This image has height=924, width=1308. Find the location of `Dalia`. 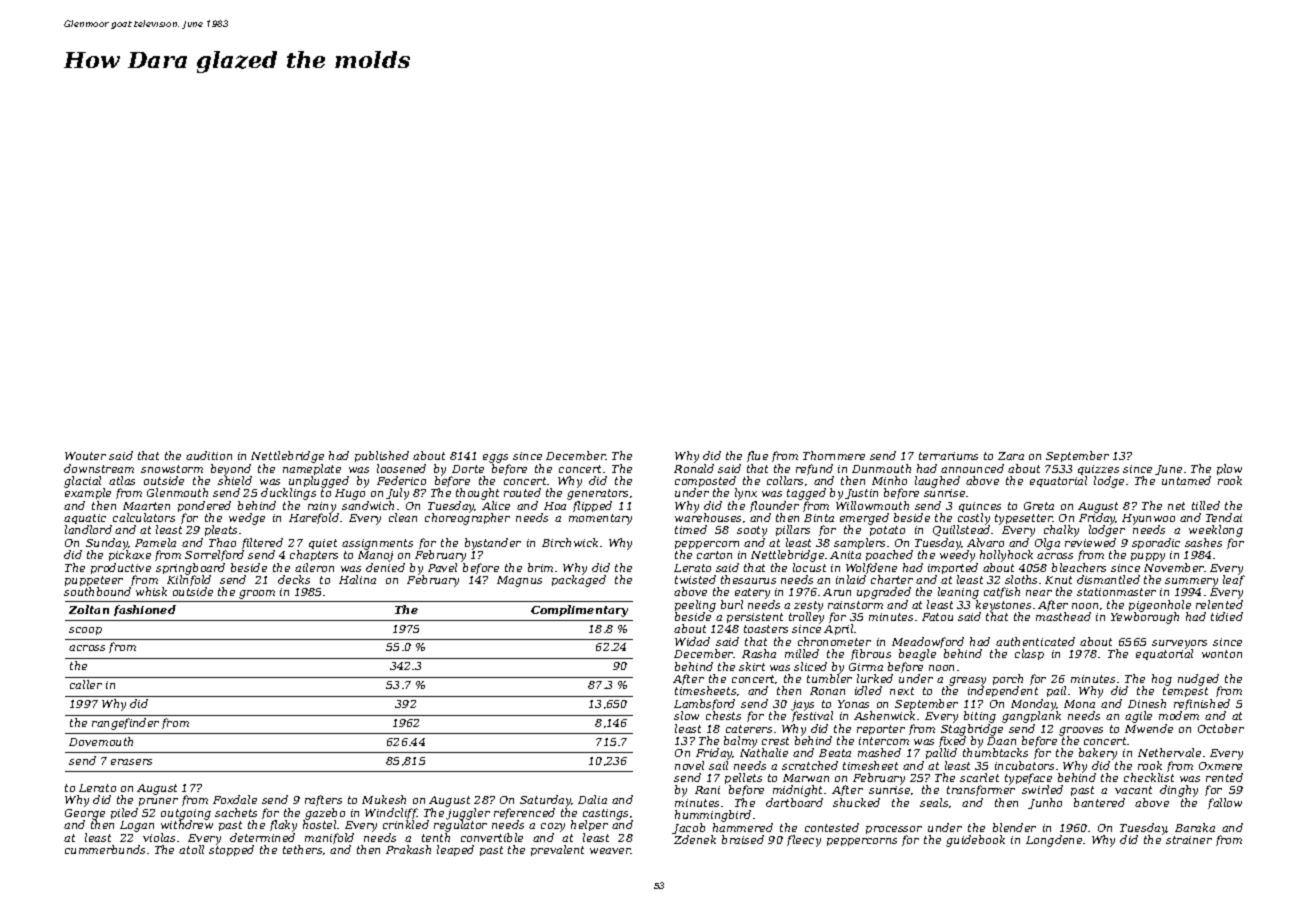

Dalia is located at coordinates (592, 799).
